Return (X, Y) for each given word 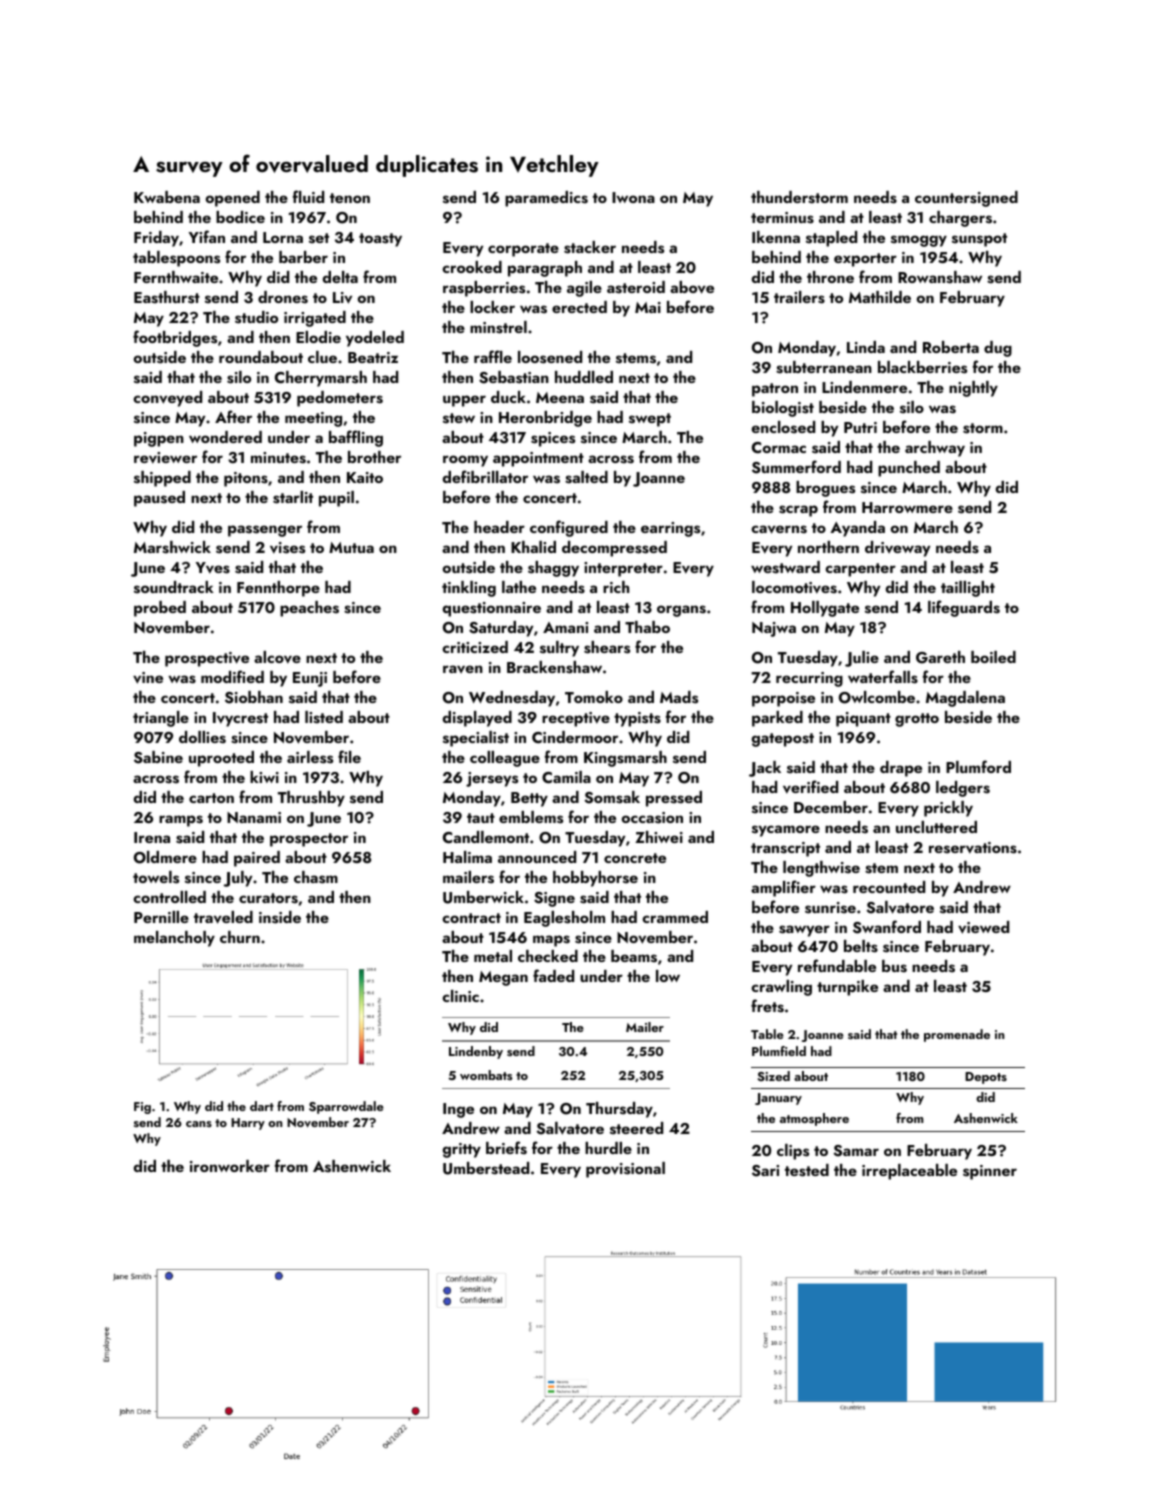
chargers (960, 219)
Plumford (978, 766)
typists (637, 719)
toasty (380, 240)
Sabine (158, 757)
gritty (462, 1150)
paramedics (546, 199)
